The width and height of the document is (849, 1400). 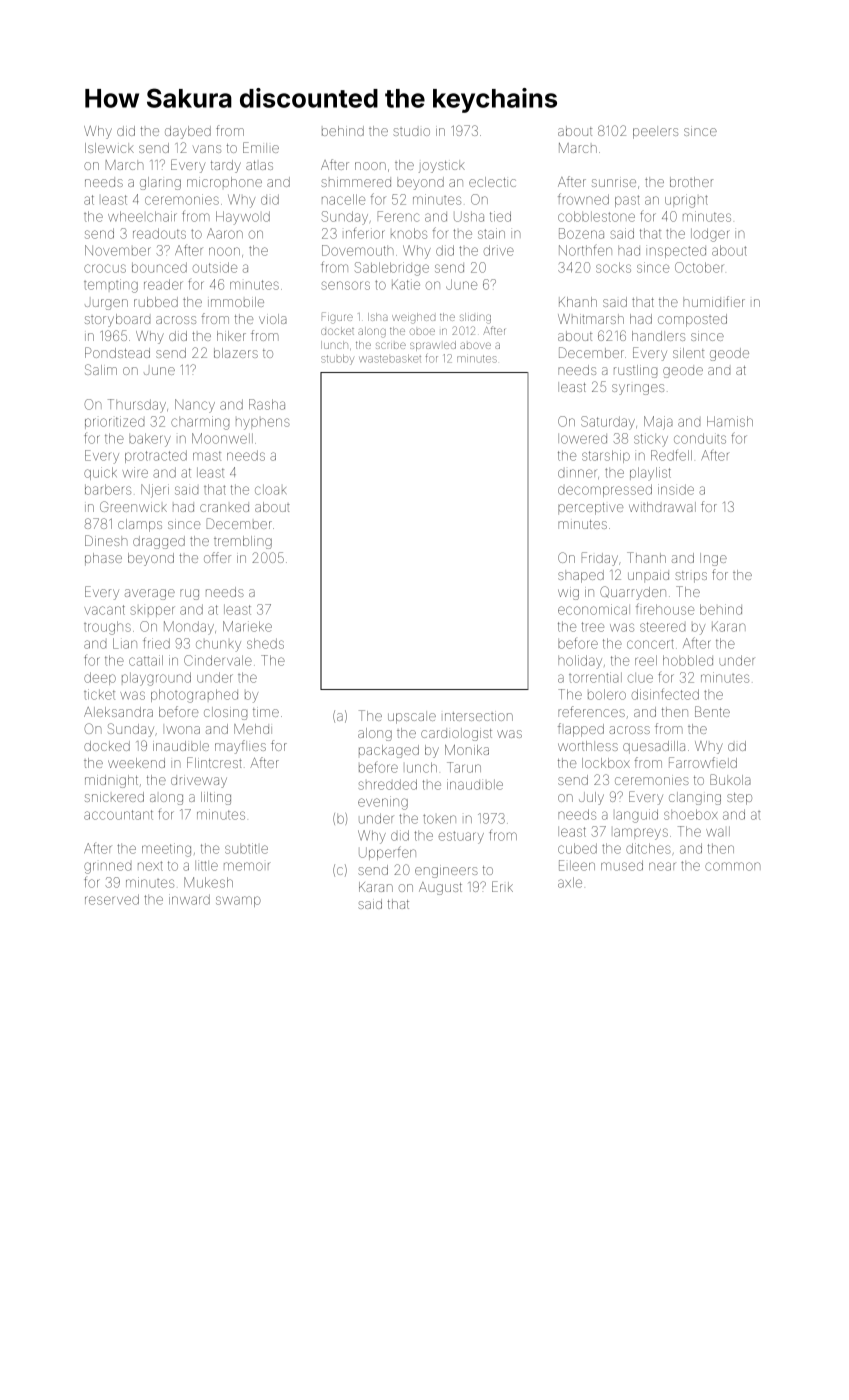 I want to click on trembling, so click(x=243, y=542).
